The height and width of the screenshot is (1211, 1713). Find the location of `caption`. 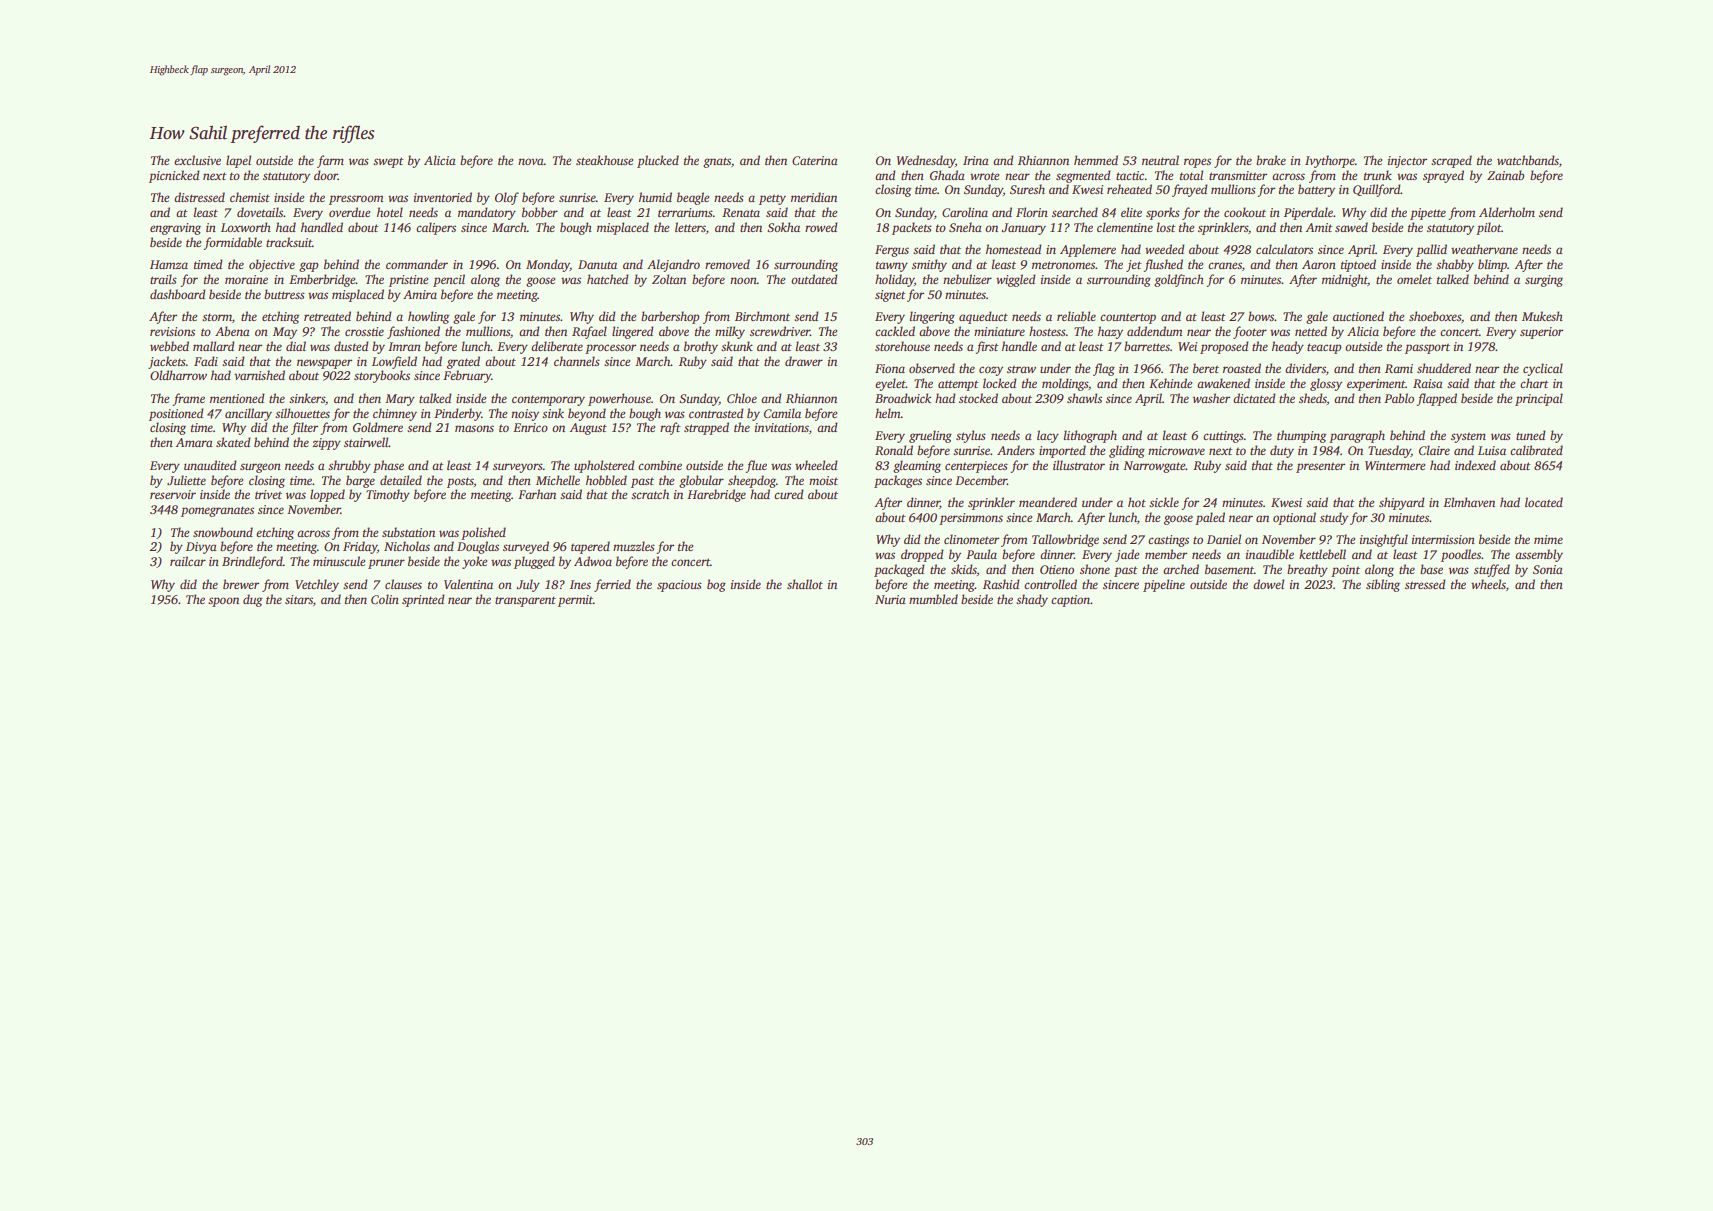

caption is located at coordinates (1070, 601).
